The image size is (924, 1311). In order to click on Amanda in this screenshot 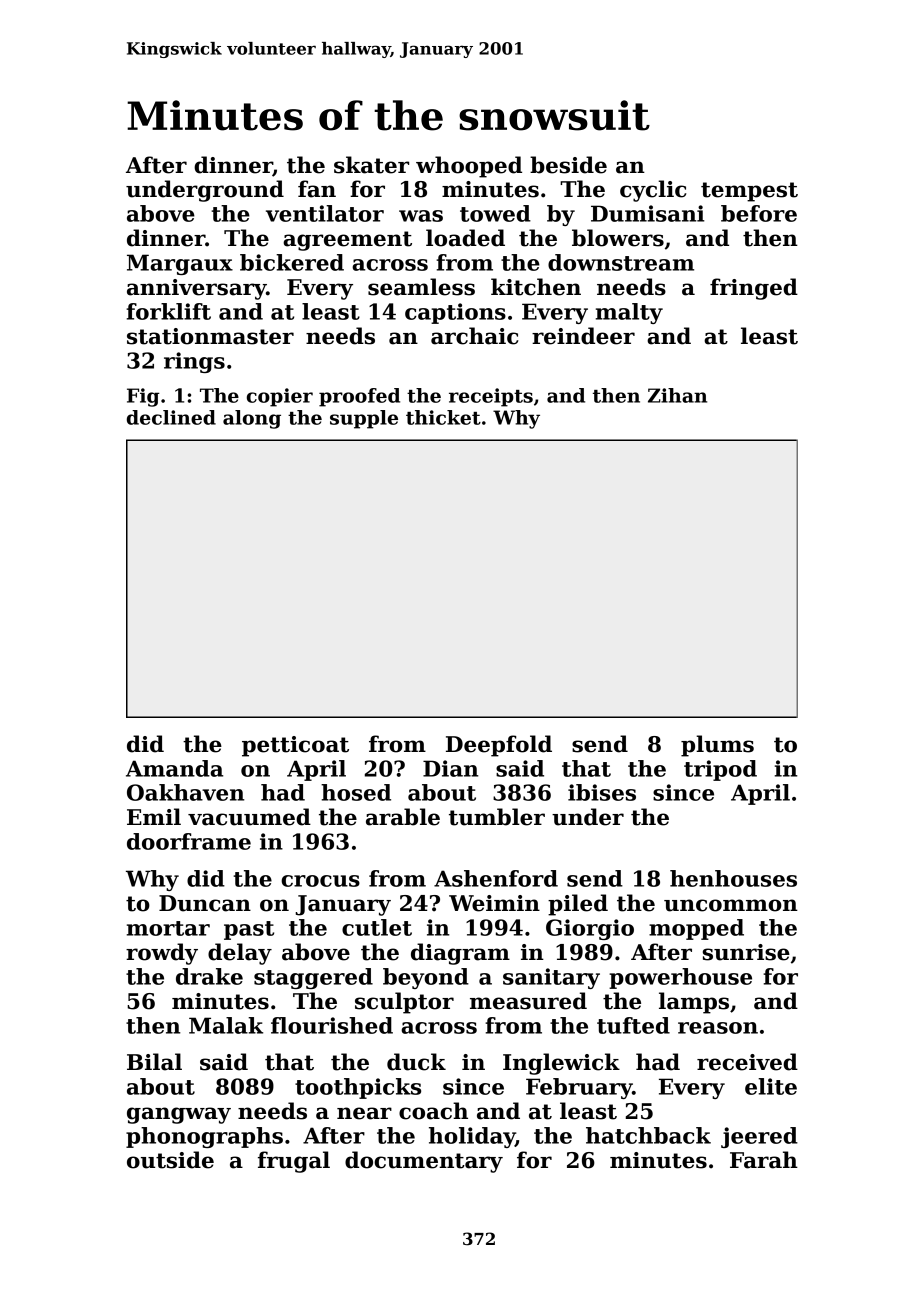, I will do `click(174, 768)`.
